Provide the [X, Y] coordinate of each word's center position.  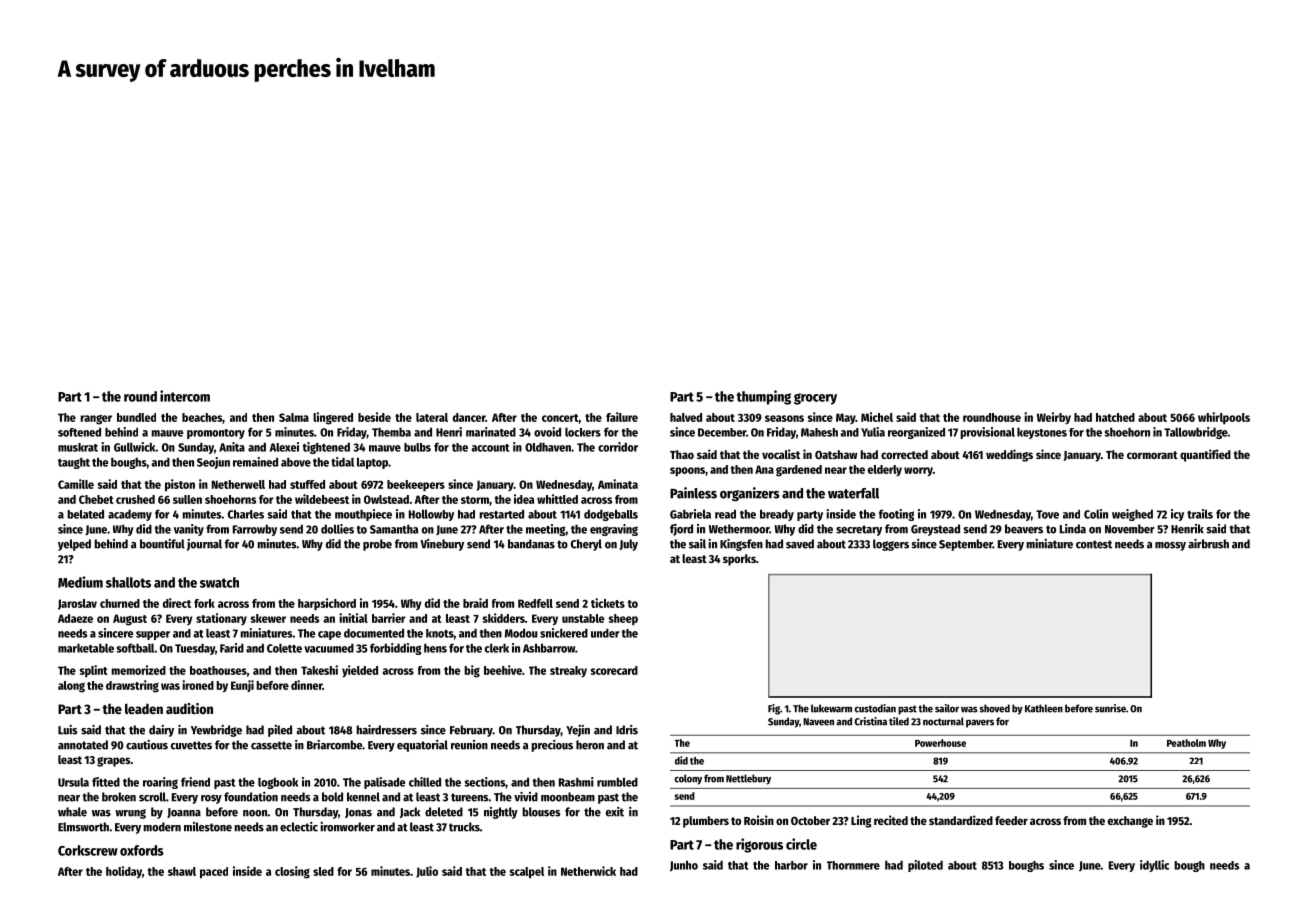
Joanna [184, 813]
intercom [185, 396]
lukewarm [831, 708]
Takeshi [319, 670]
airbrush [1208, 544]
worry [918, 472]
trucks [464, 827]
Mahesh [819, 432]
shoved [994, 708]
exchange [1130, 822]
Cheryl [586, 545]
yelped [74, 545]
